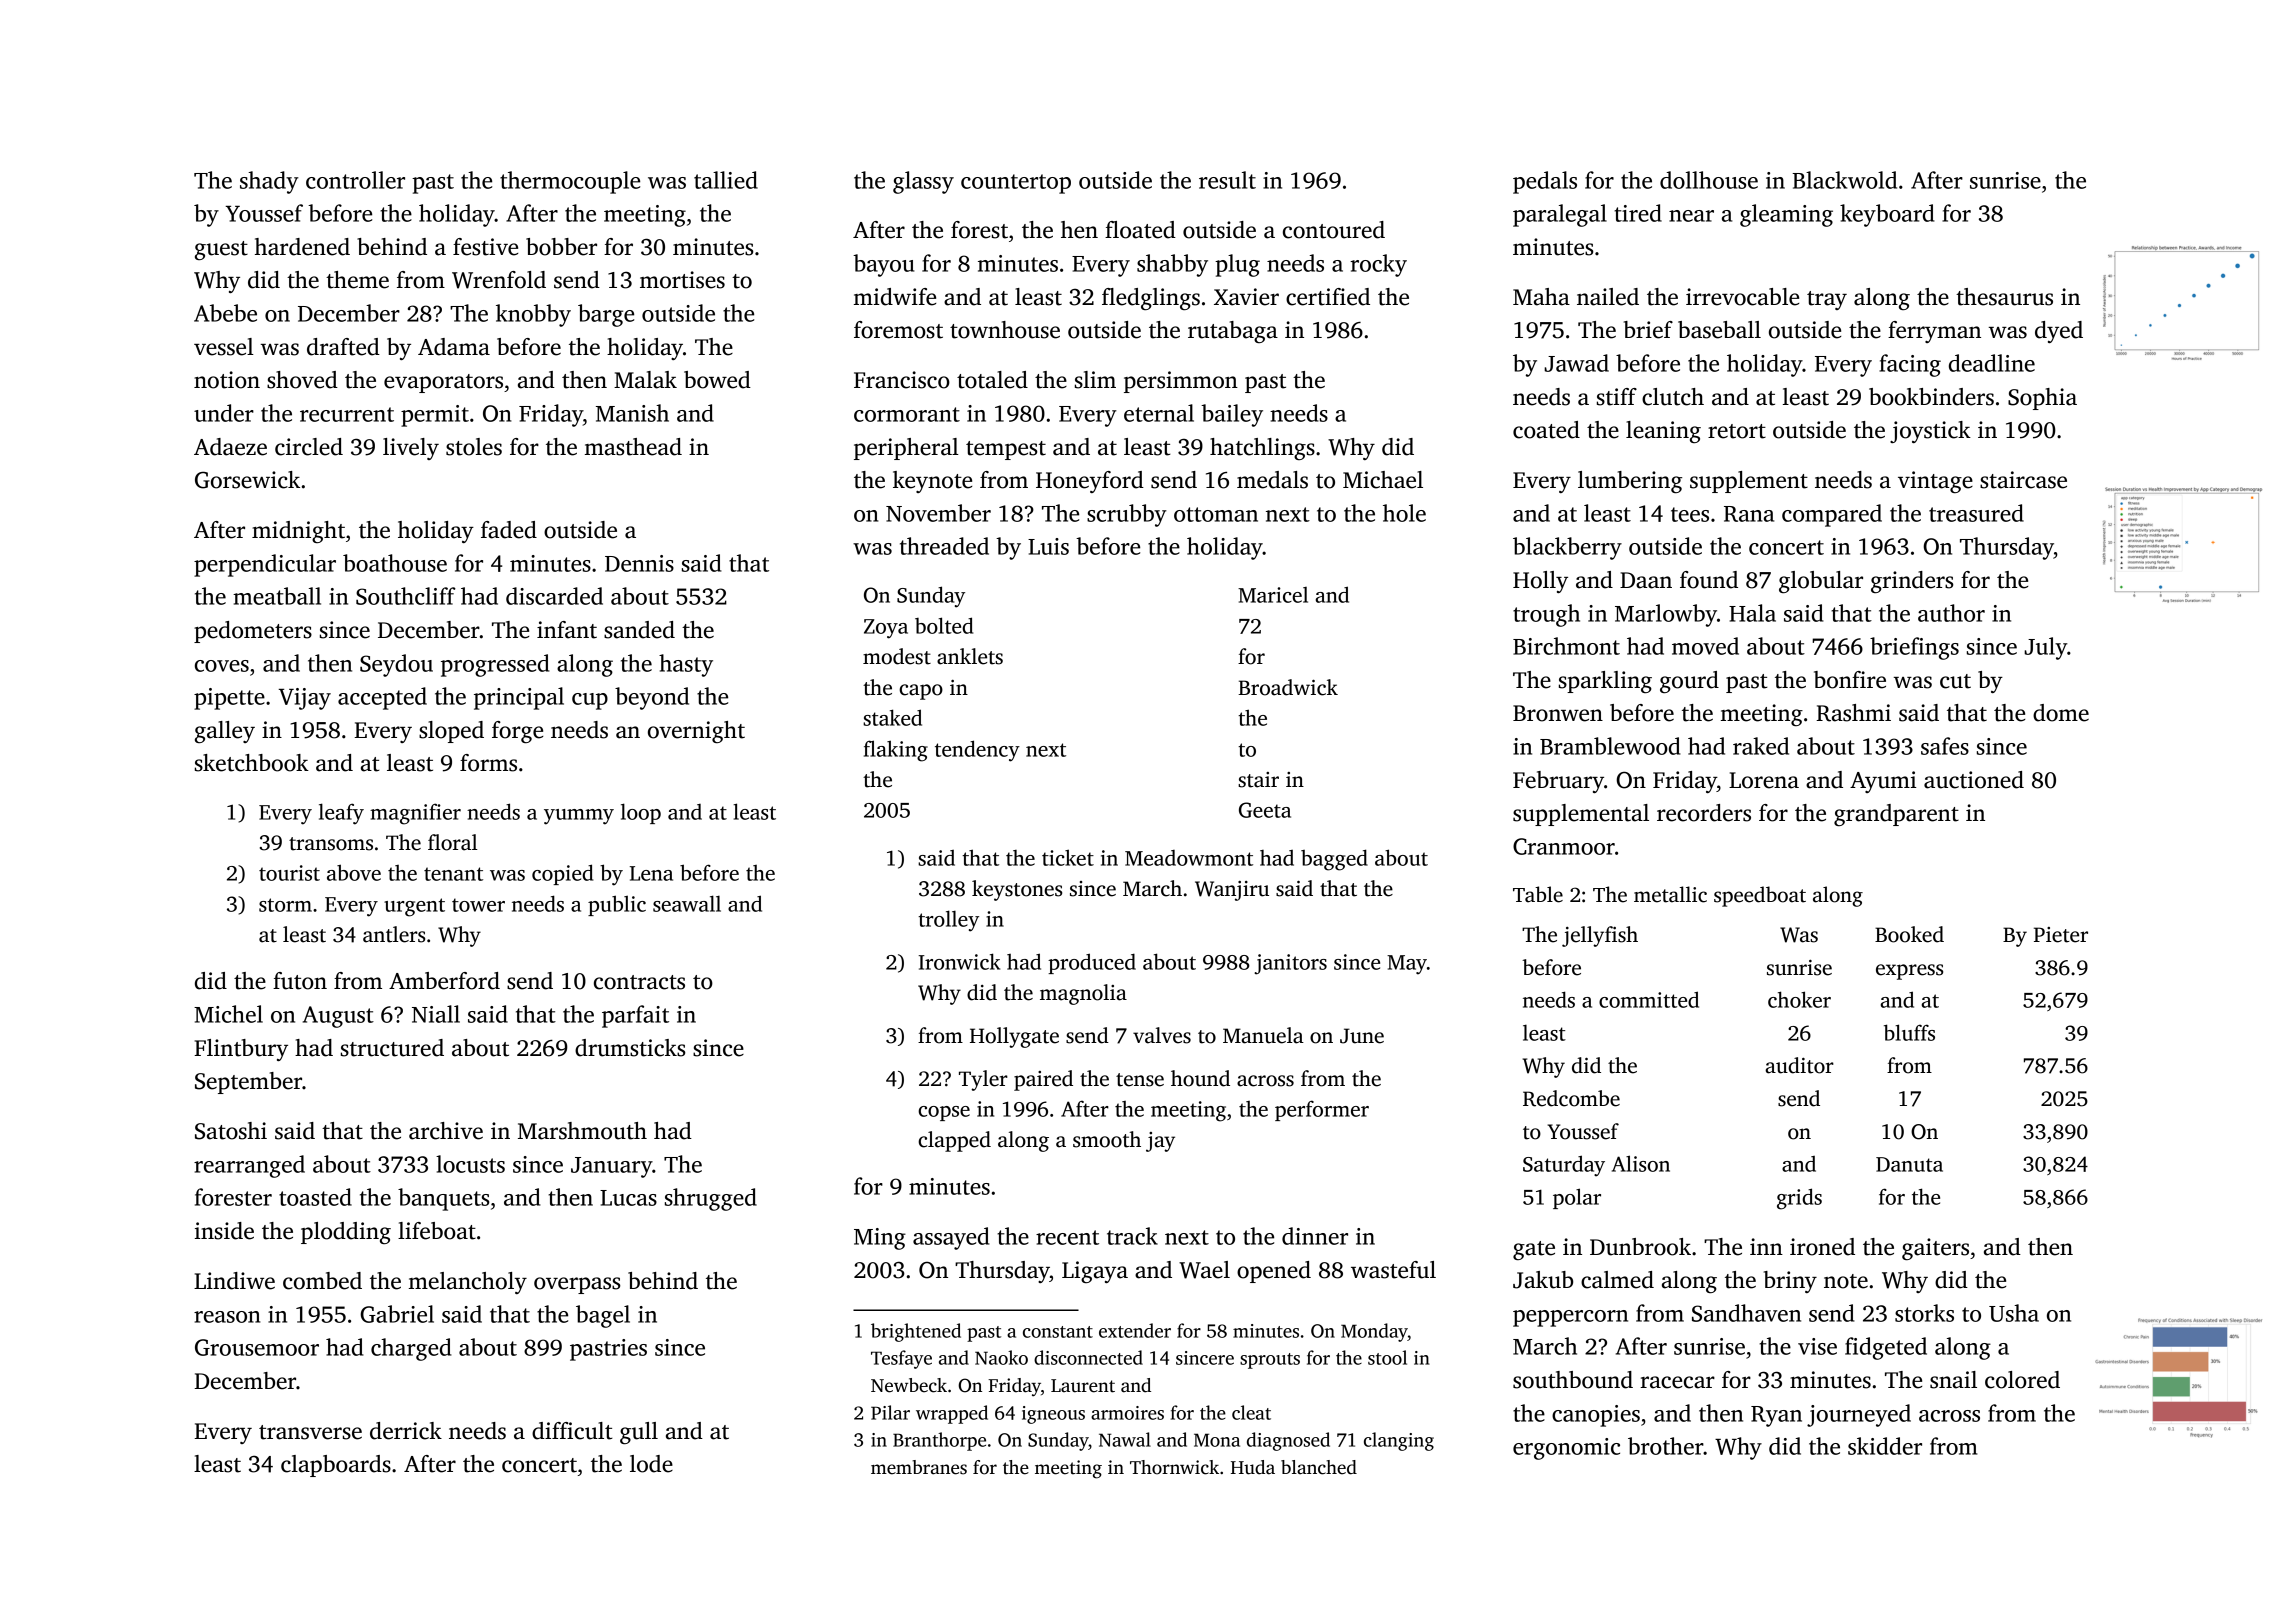 The width and height of the screenshot is (2292, 1620). What do you see at coordinates (1545, 182) in the screenshot?
I see `pedals` at bounding box center [1545, 182].
